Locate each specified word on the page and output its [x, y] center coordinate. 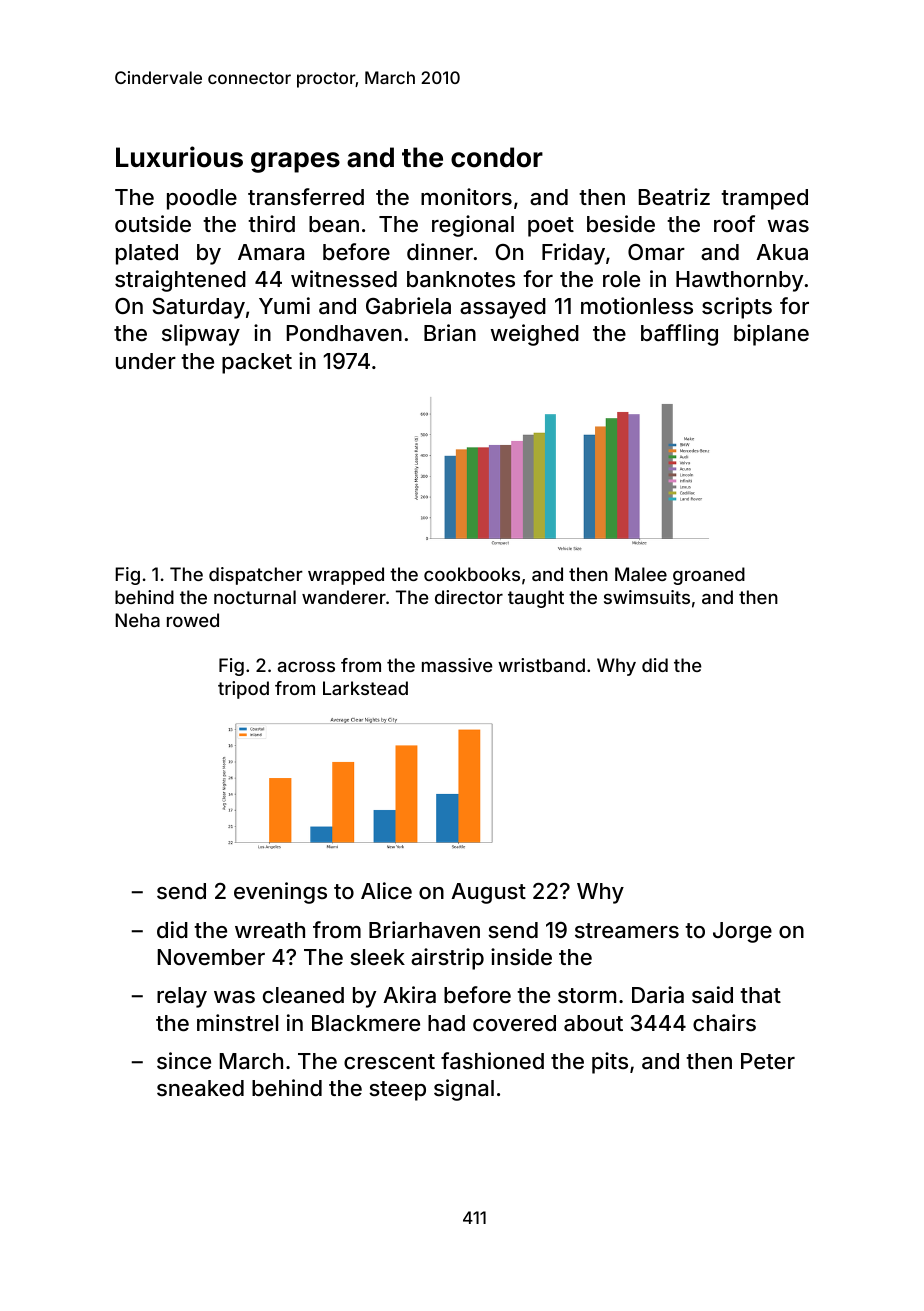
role [621, 279]
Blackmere [366, 1023]
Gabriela [408, 306]
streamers [627, 931]
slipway [201, 335]
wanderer [344, 597]
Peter [768, 1061]
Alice [386, 890]
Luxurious [179, 157]
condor [497, 157]
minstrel [237, 1022]
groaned [709, 576]
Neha [137, 620]
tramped [764, 199]
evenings [280, 893]
